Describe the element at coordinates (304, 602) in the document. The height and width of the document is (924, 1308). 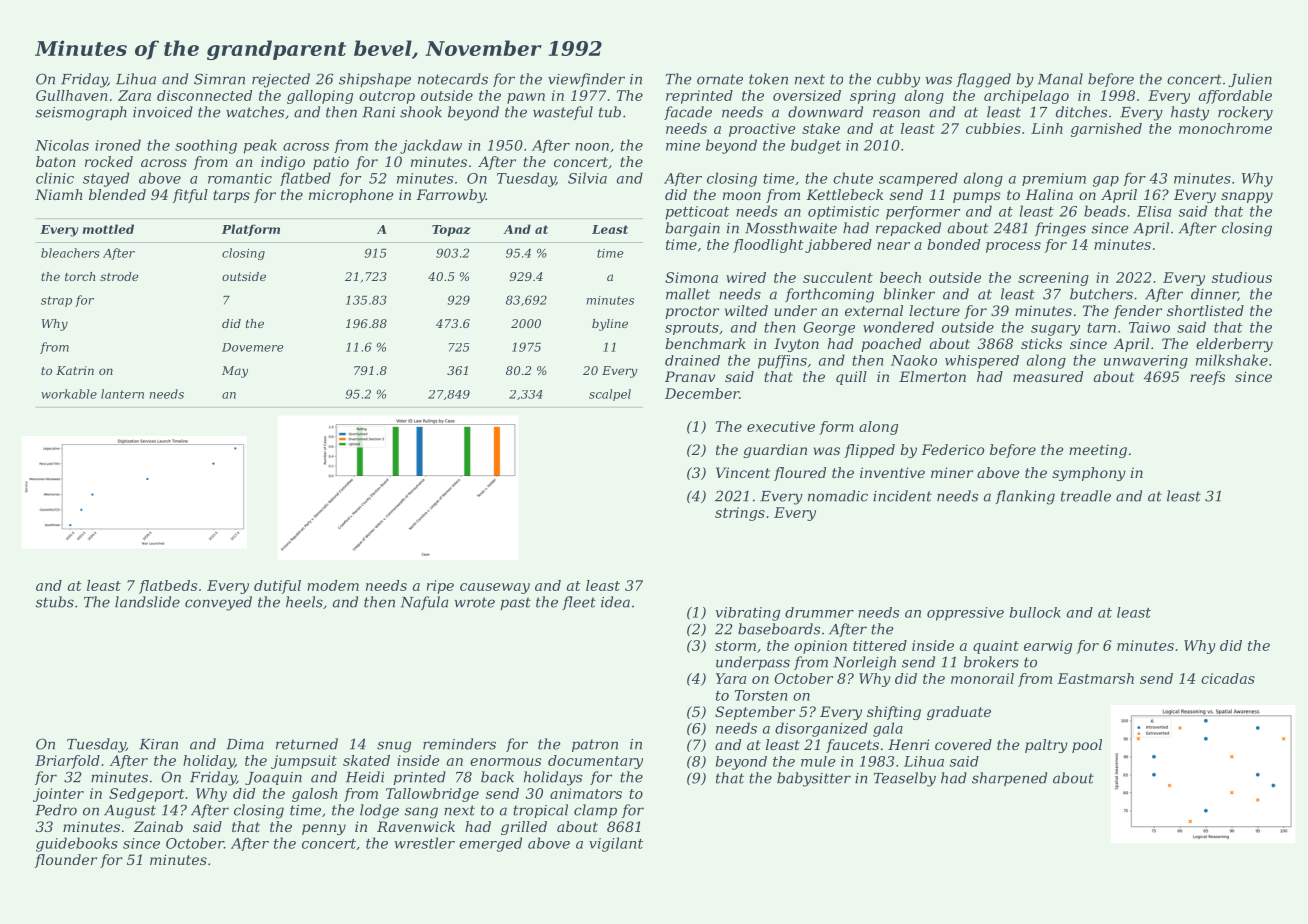
I see `heels` at that location.
